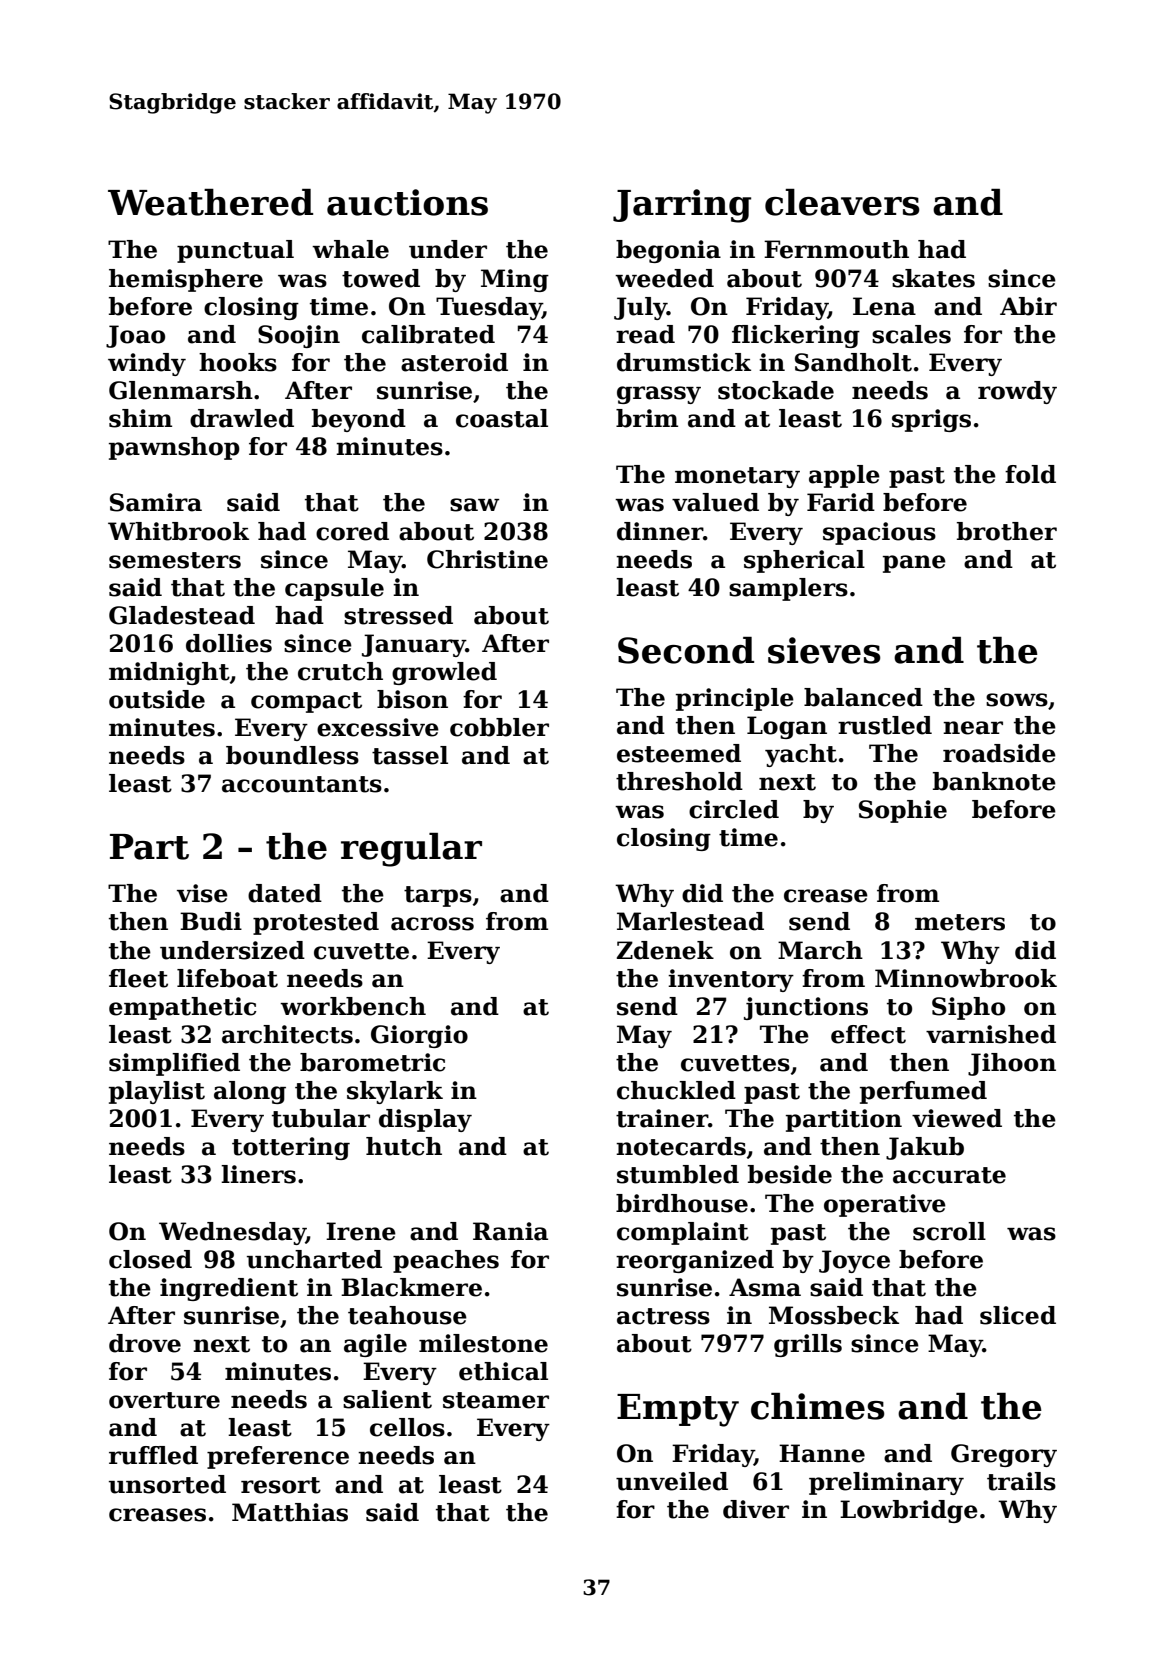  Describe the element at coordinates (933, 278) in the screenshot. I see `skates` at that location.
